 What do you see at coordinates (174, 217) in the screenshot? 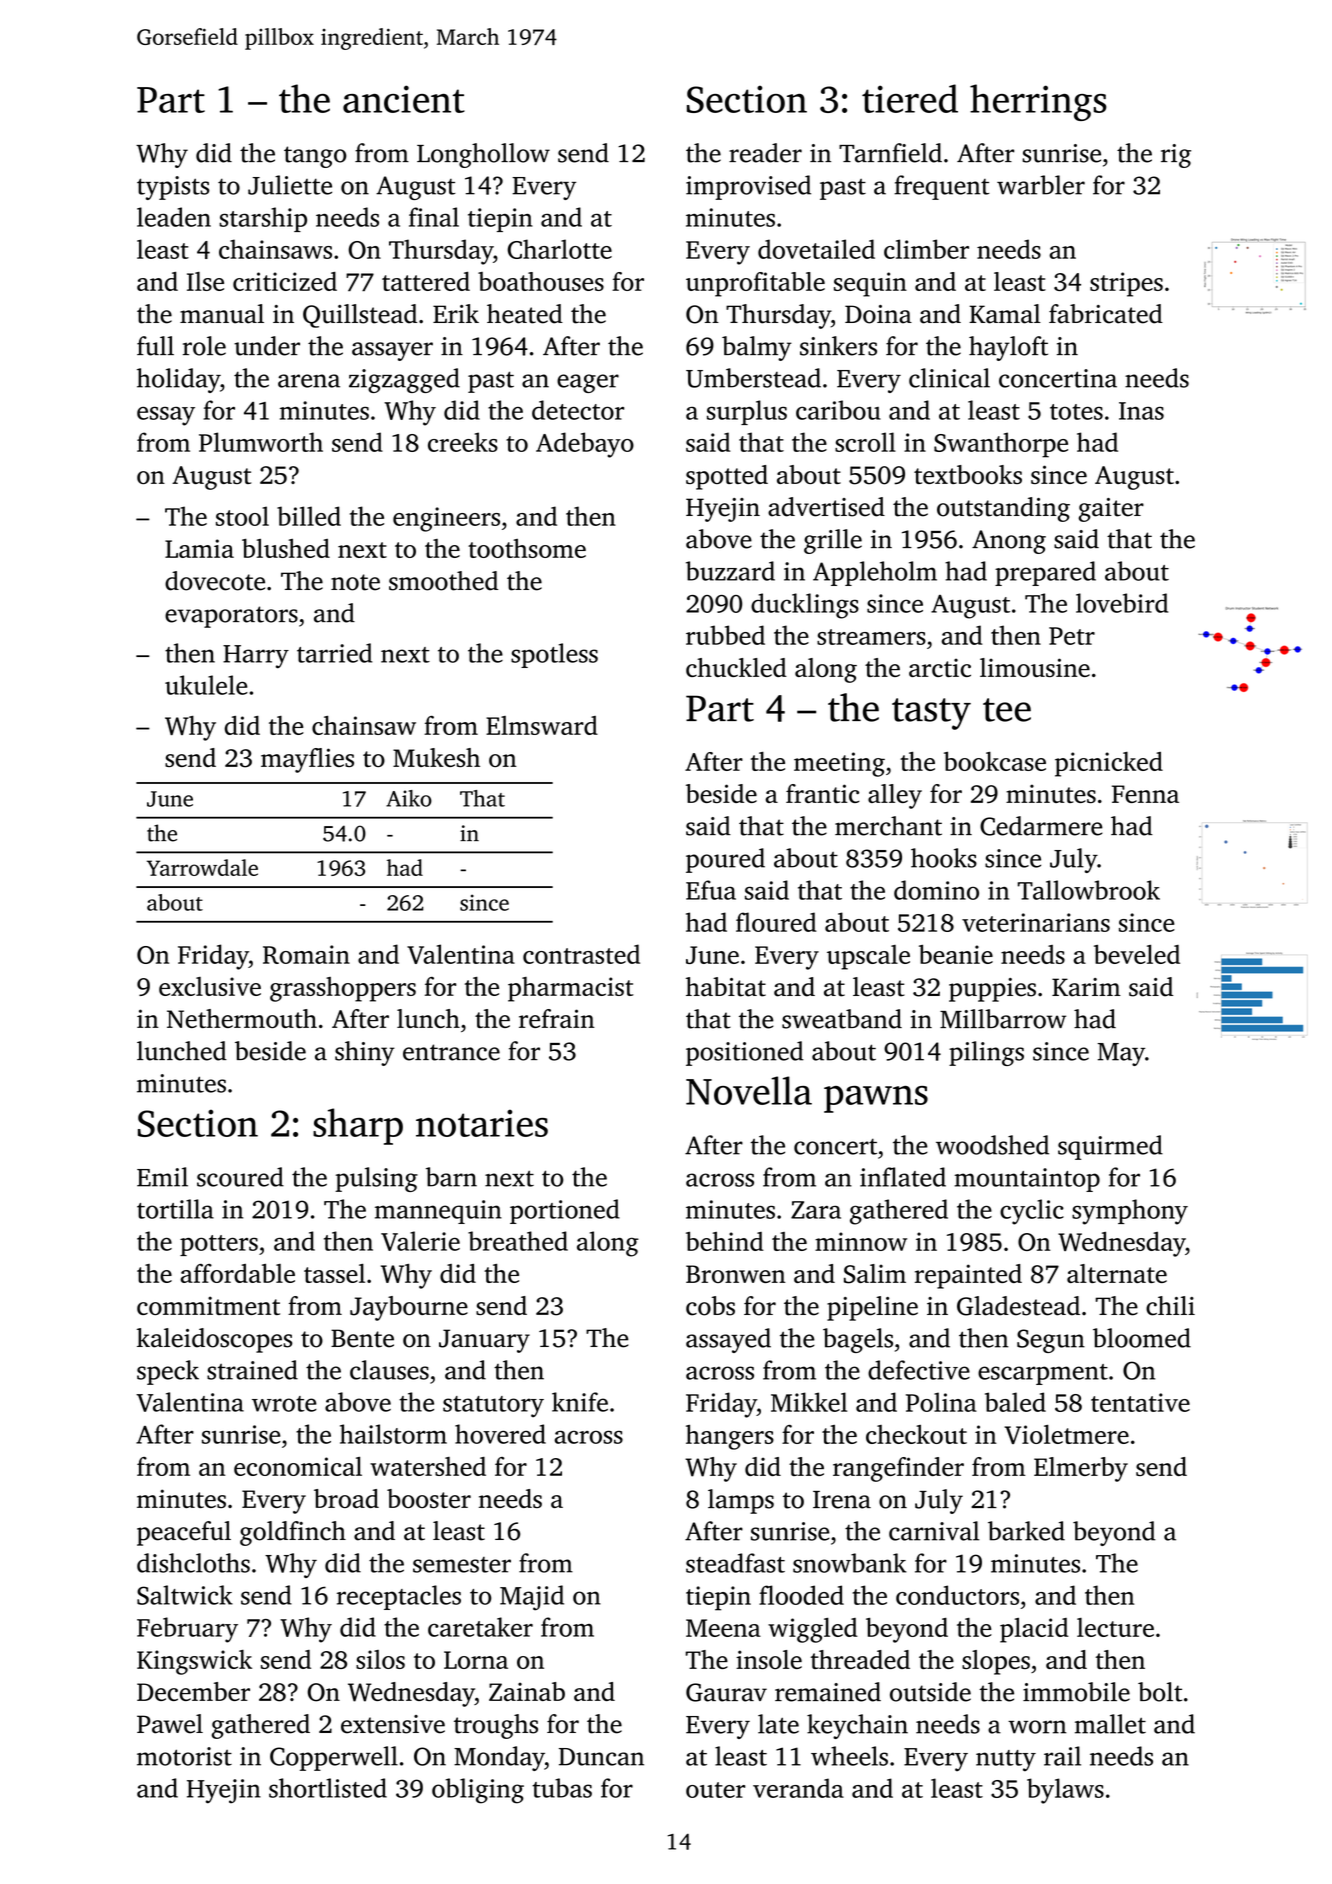
I see `leaden` at bounding box center [174, 217].
